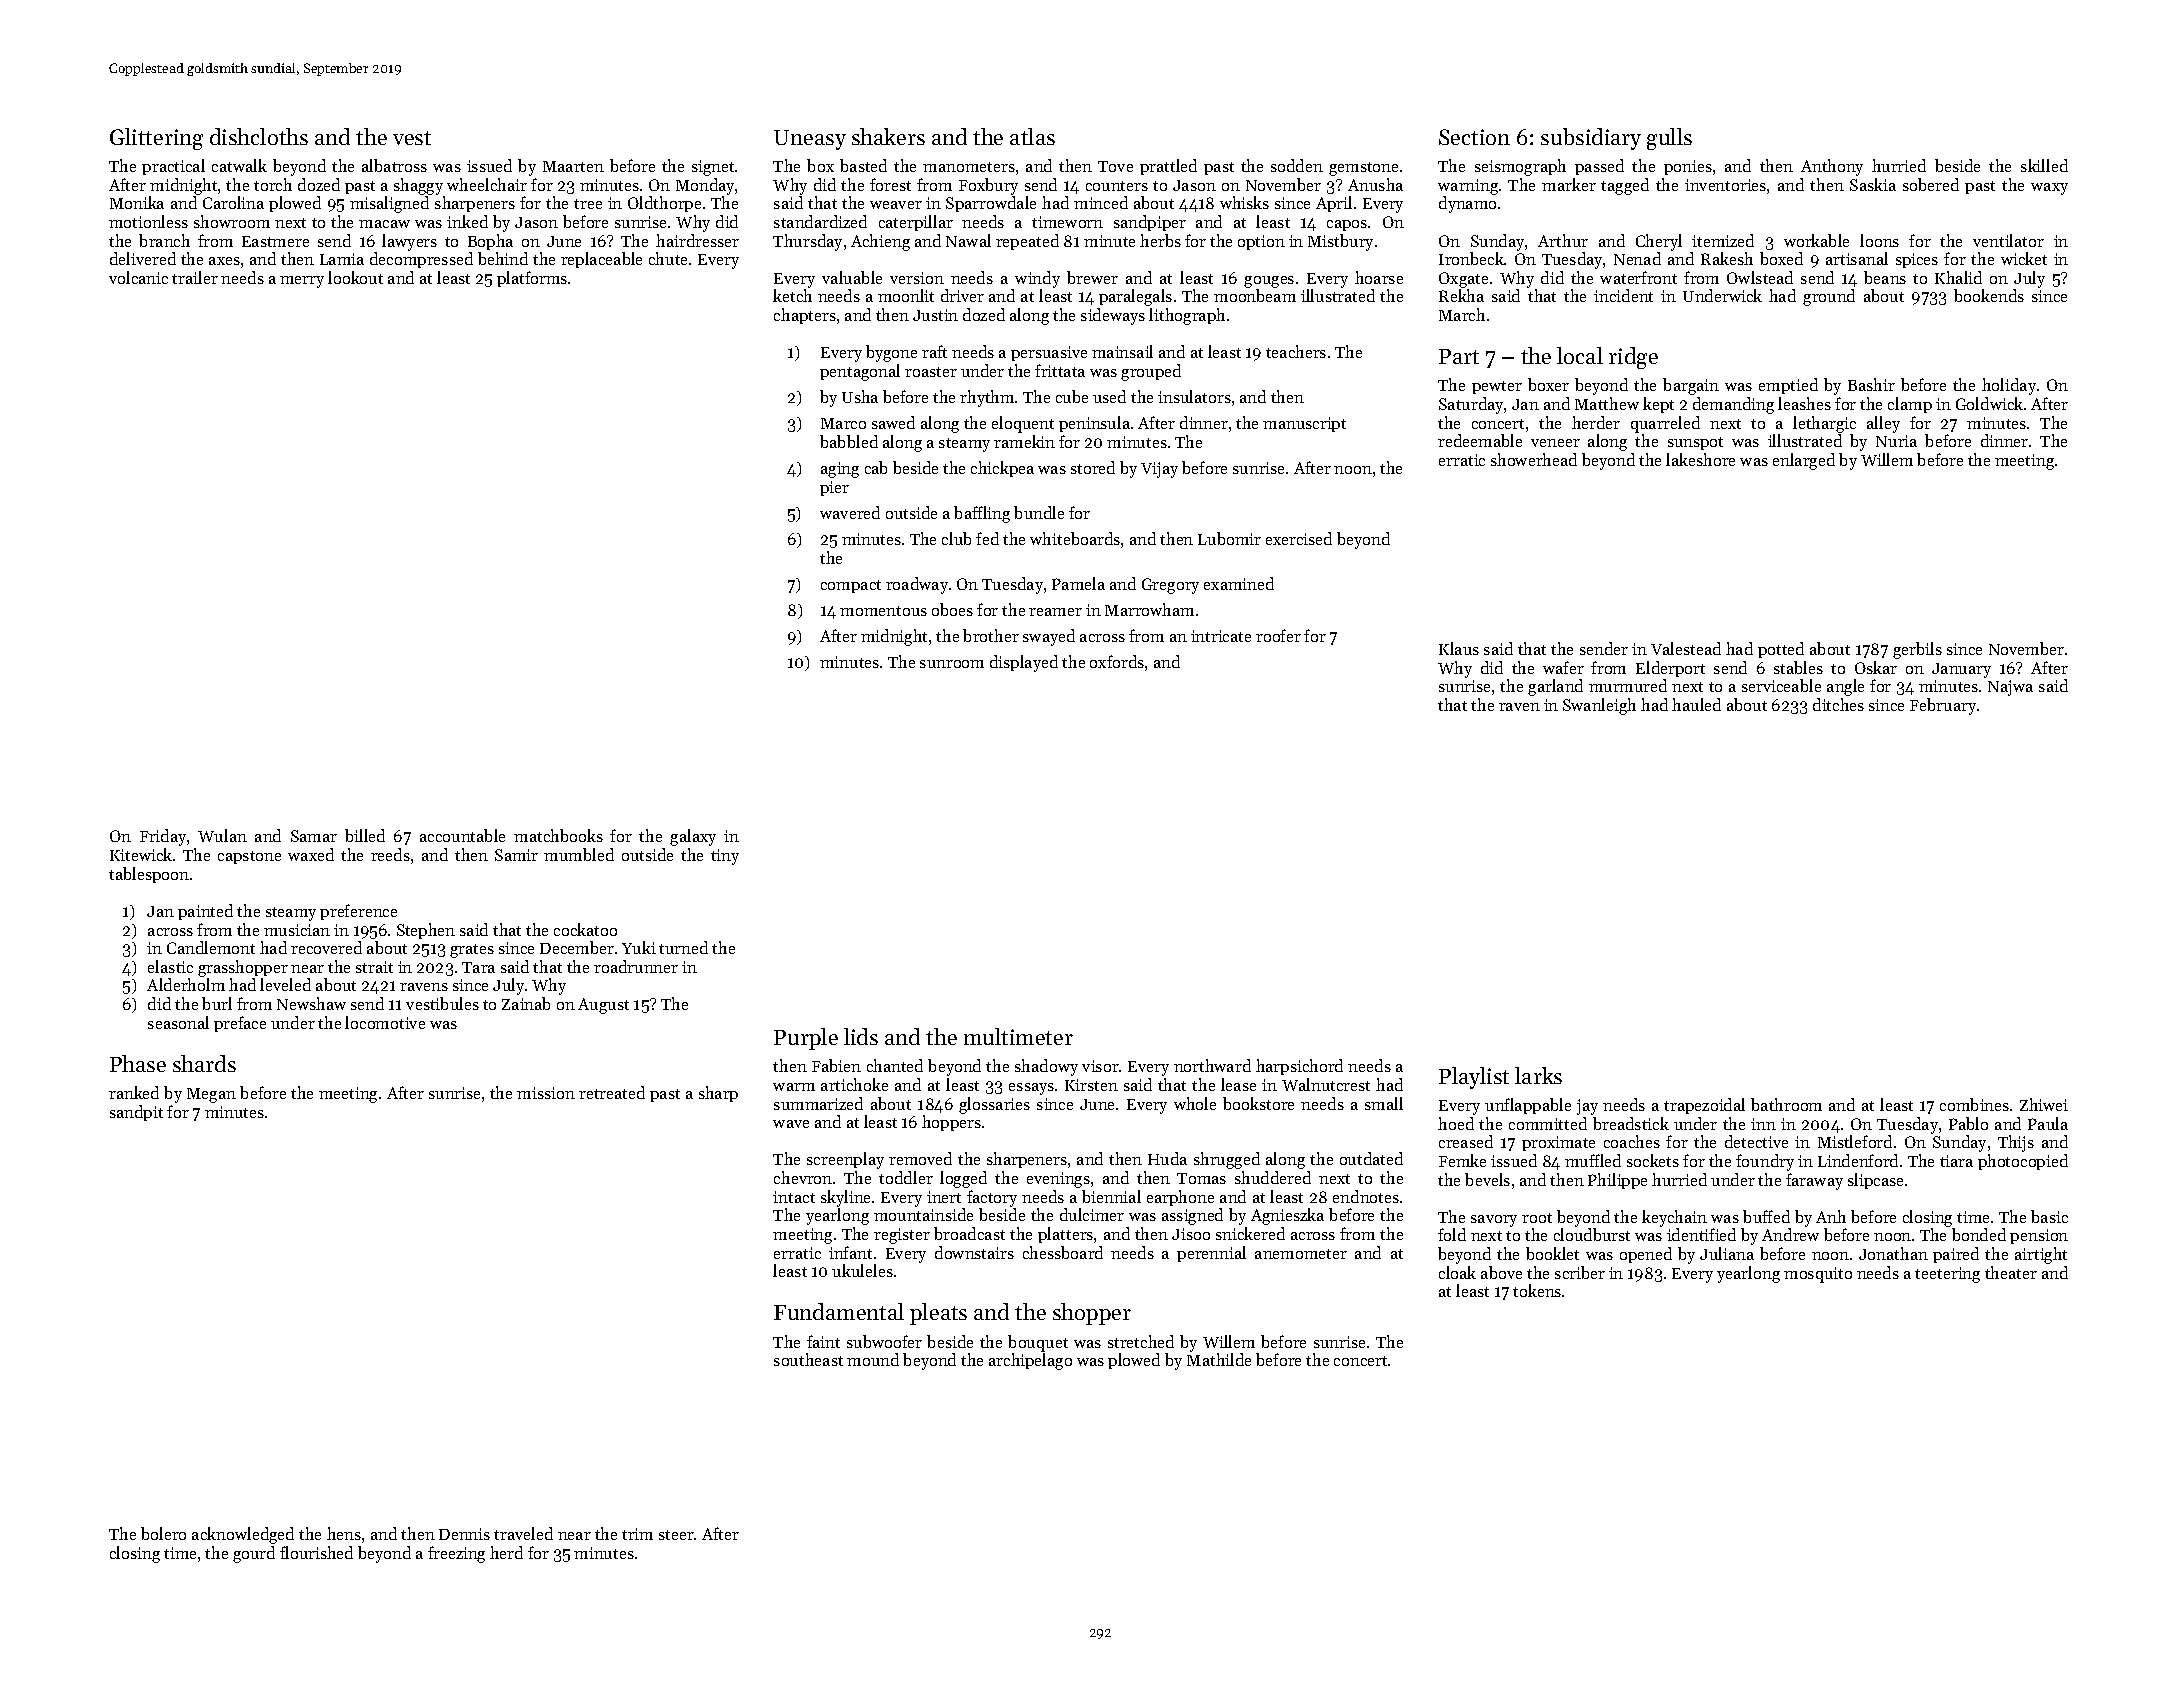 The width and height of the document is (2178, 1683). I want to click on windy, so click(1037, 279).
